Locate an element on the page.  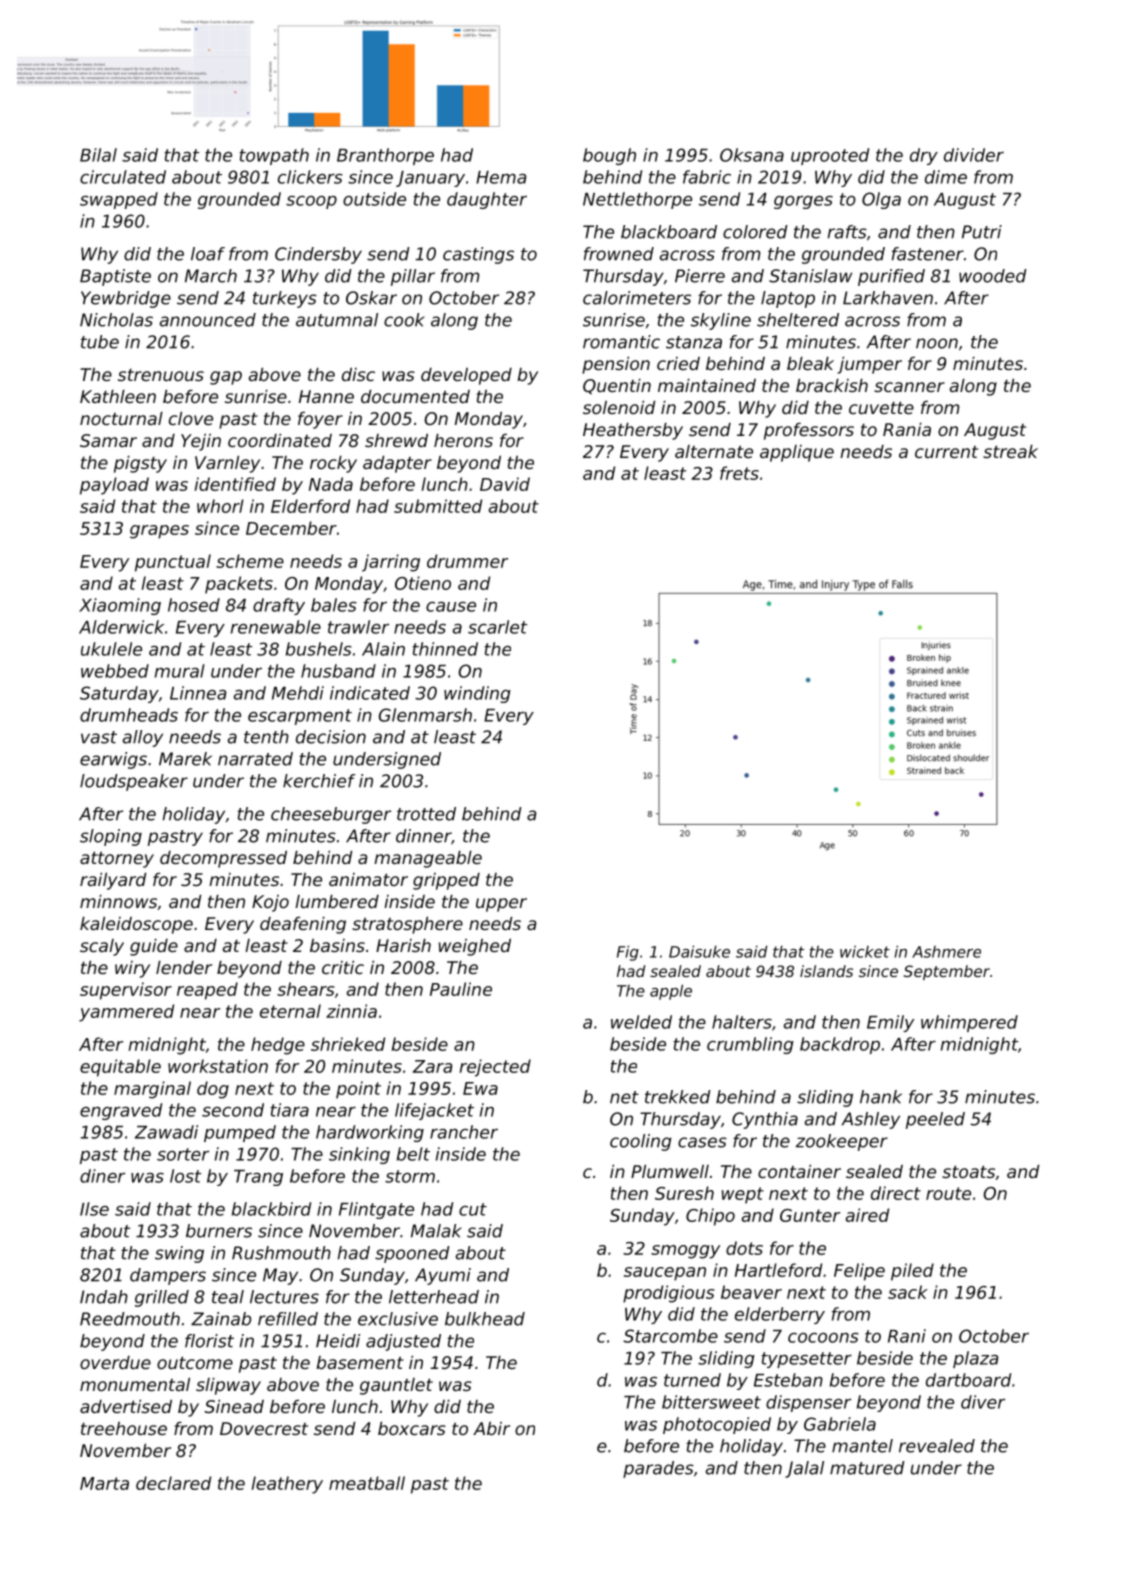
swapped is located at coordinates (119, 200).
